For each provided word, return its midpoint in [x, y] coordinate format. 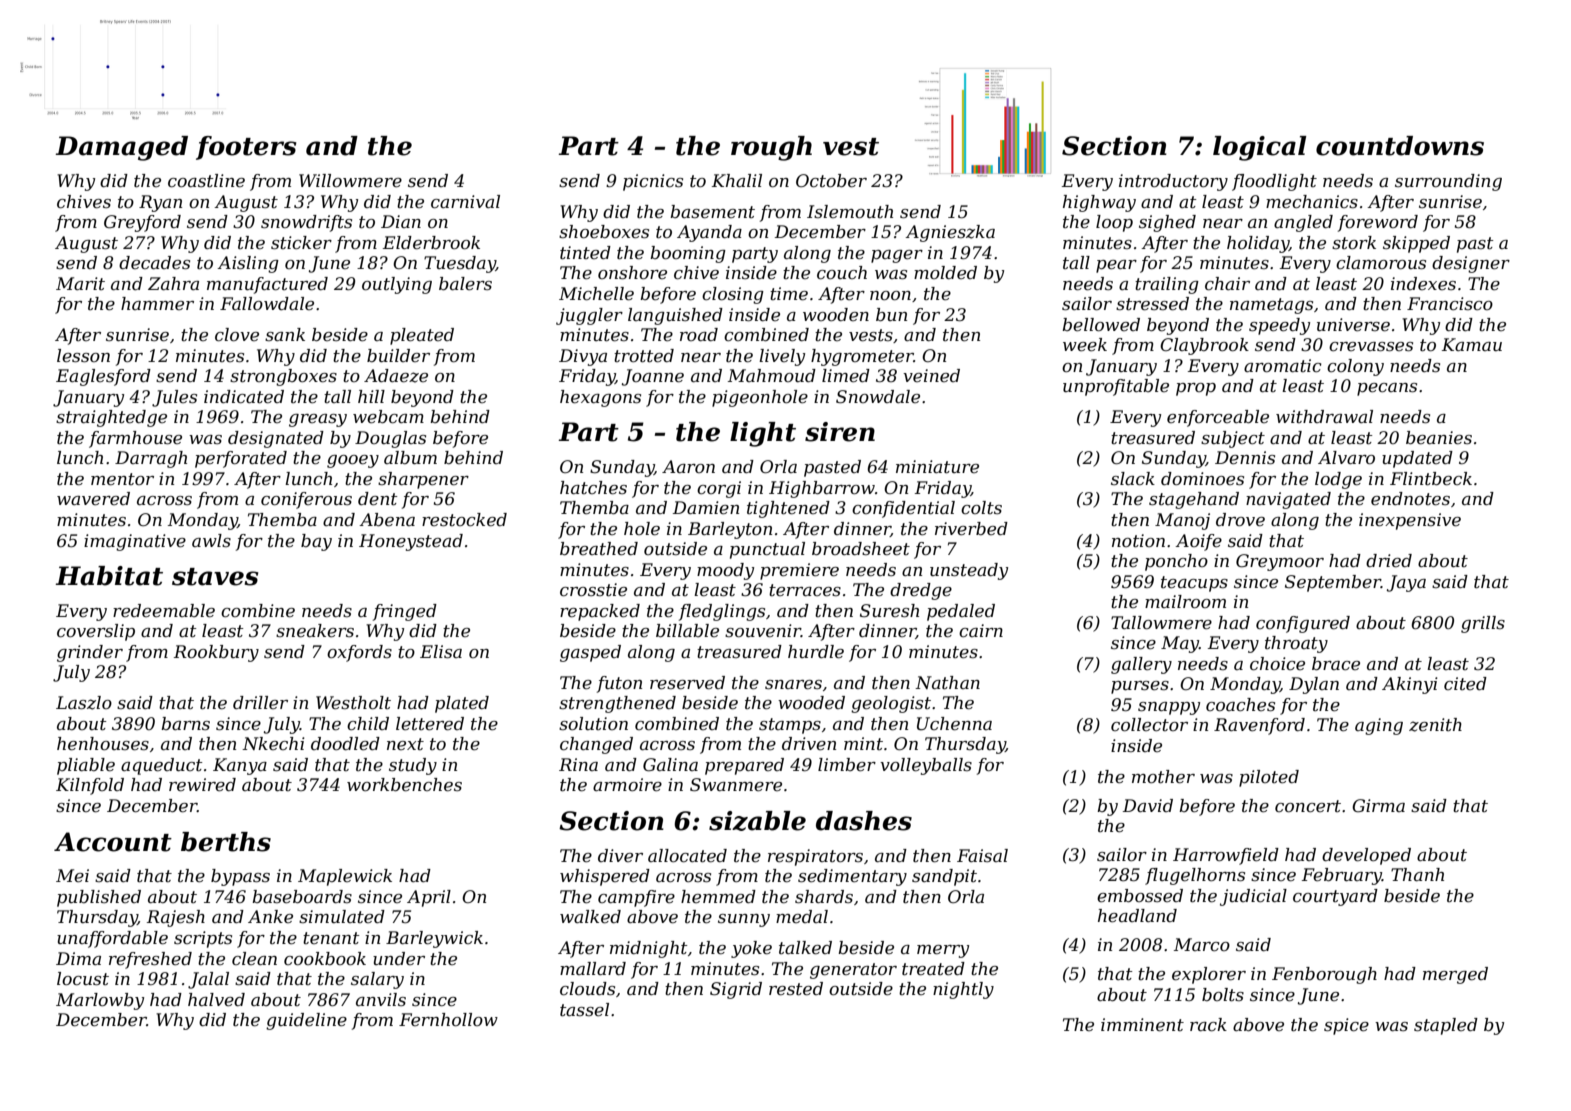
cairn [981, 630]
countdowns [1400, 146]
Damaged [121, 148]
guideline [306, 1021]
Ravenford [1259, 726]
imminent [1142, 1025]
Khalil [737, 180]
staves [215, 577]
